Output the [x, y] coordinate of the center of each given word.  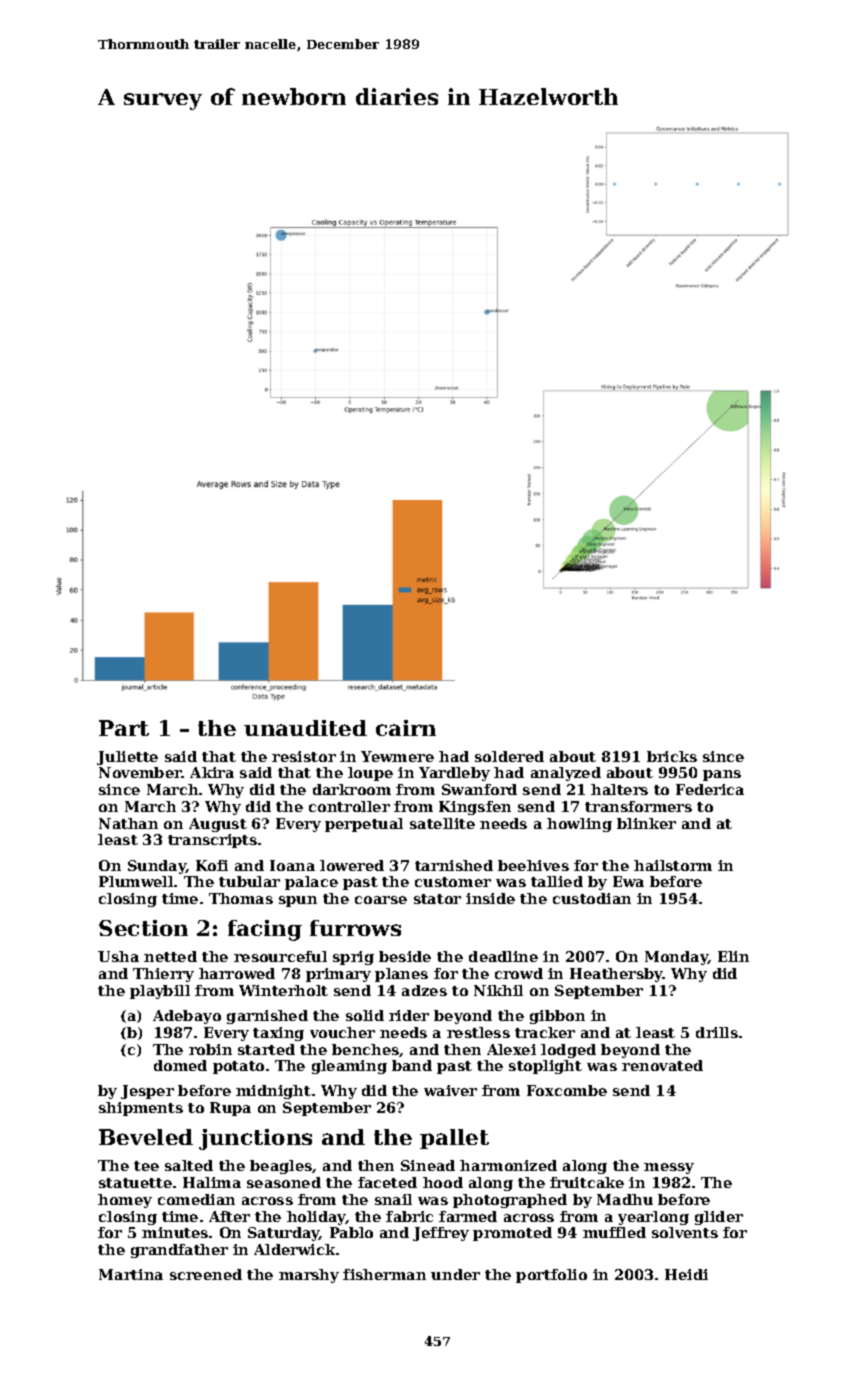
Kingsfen [475, 808]
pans [722, 775]
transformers [638, 806]
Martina [131, 1274]
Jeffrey [441, 1234]
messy [669, 1168]
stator [437, 899]
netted [170, 956]
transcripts [212, 841]
